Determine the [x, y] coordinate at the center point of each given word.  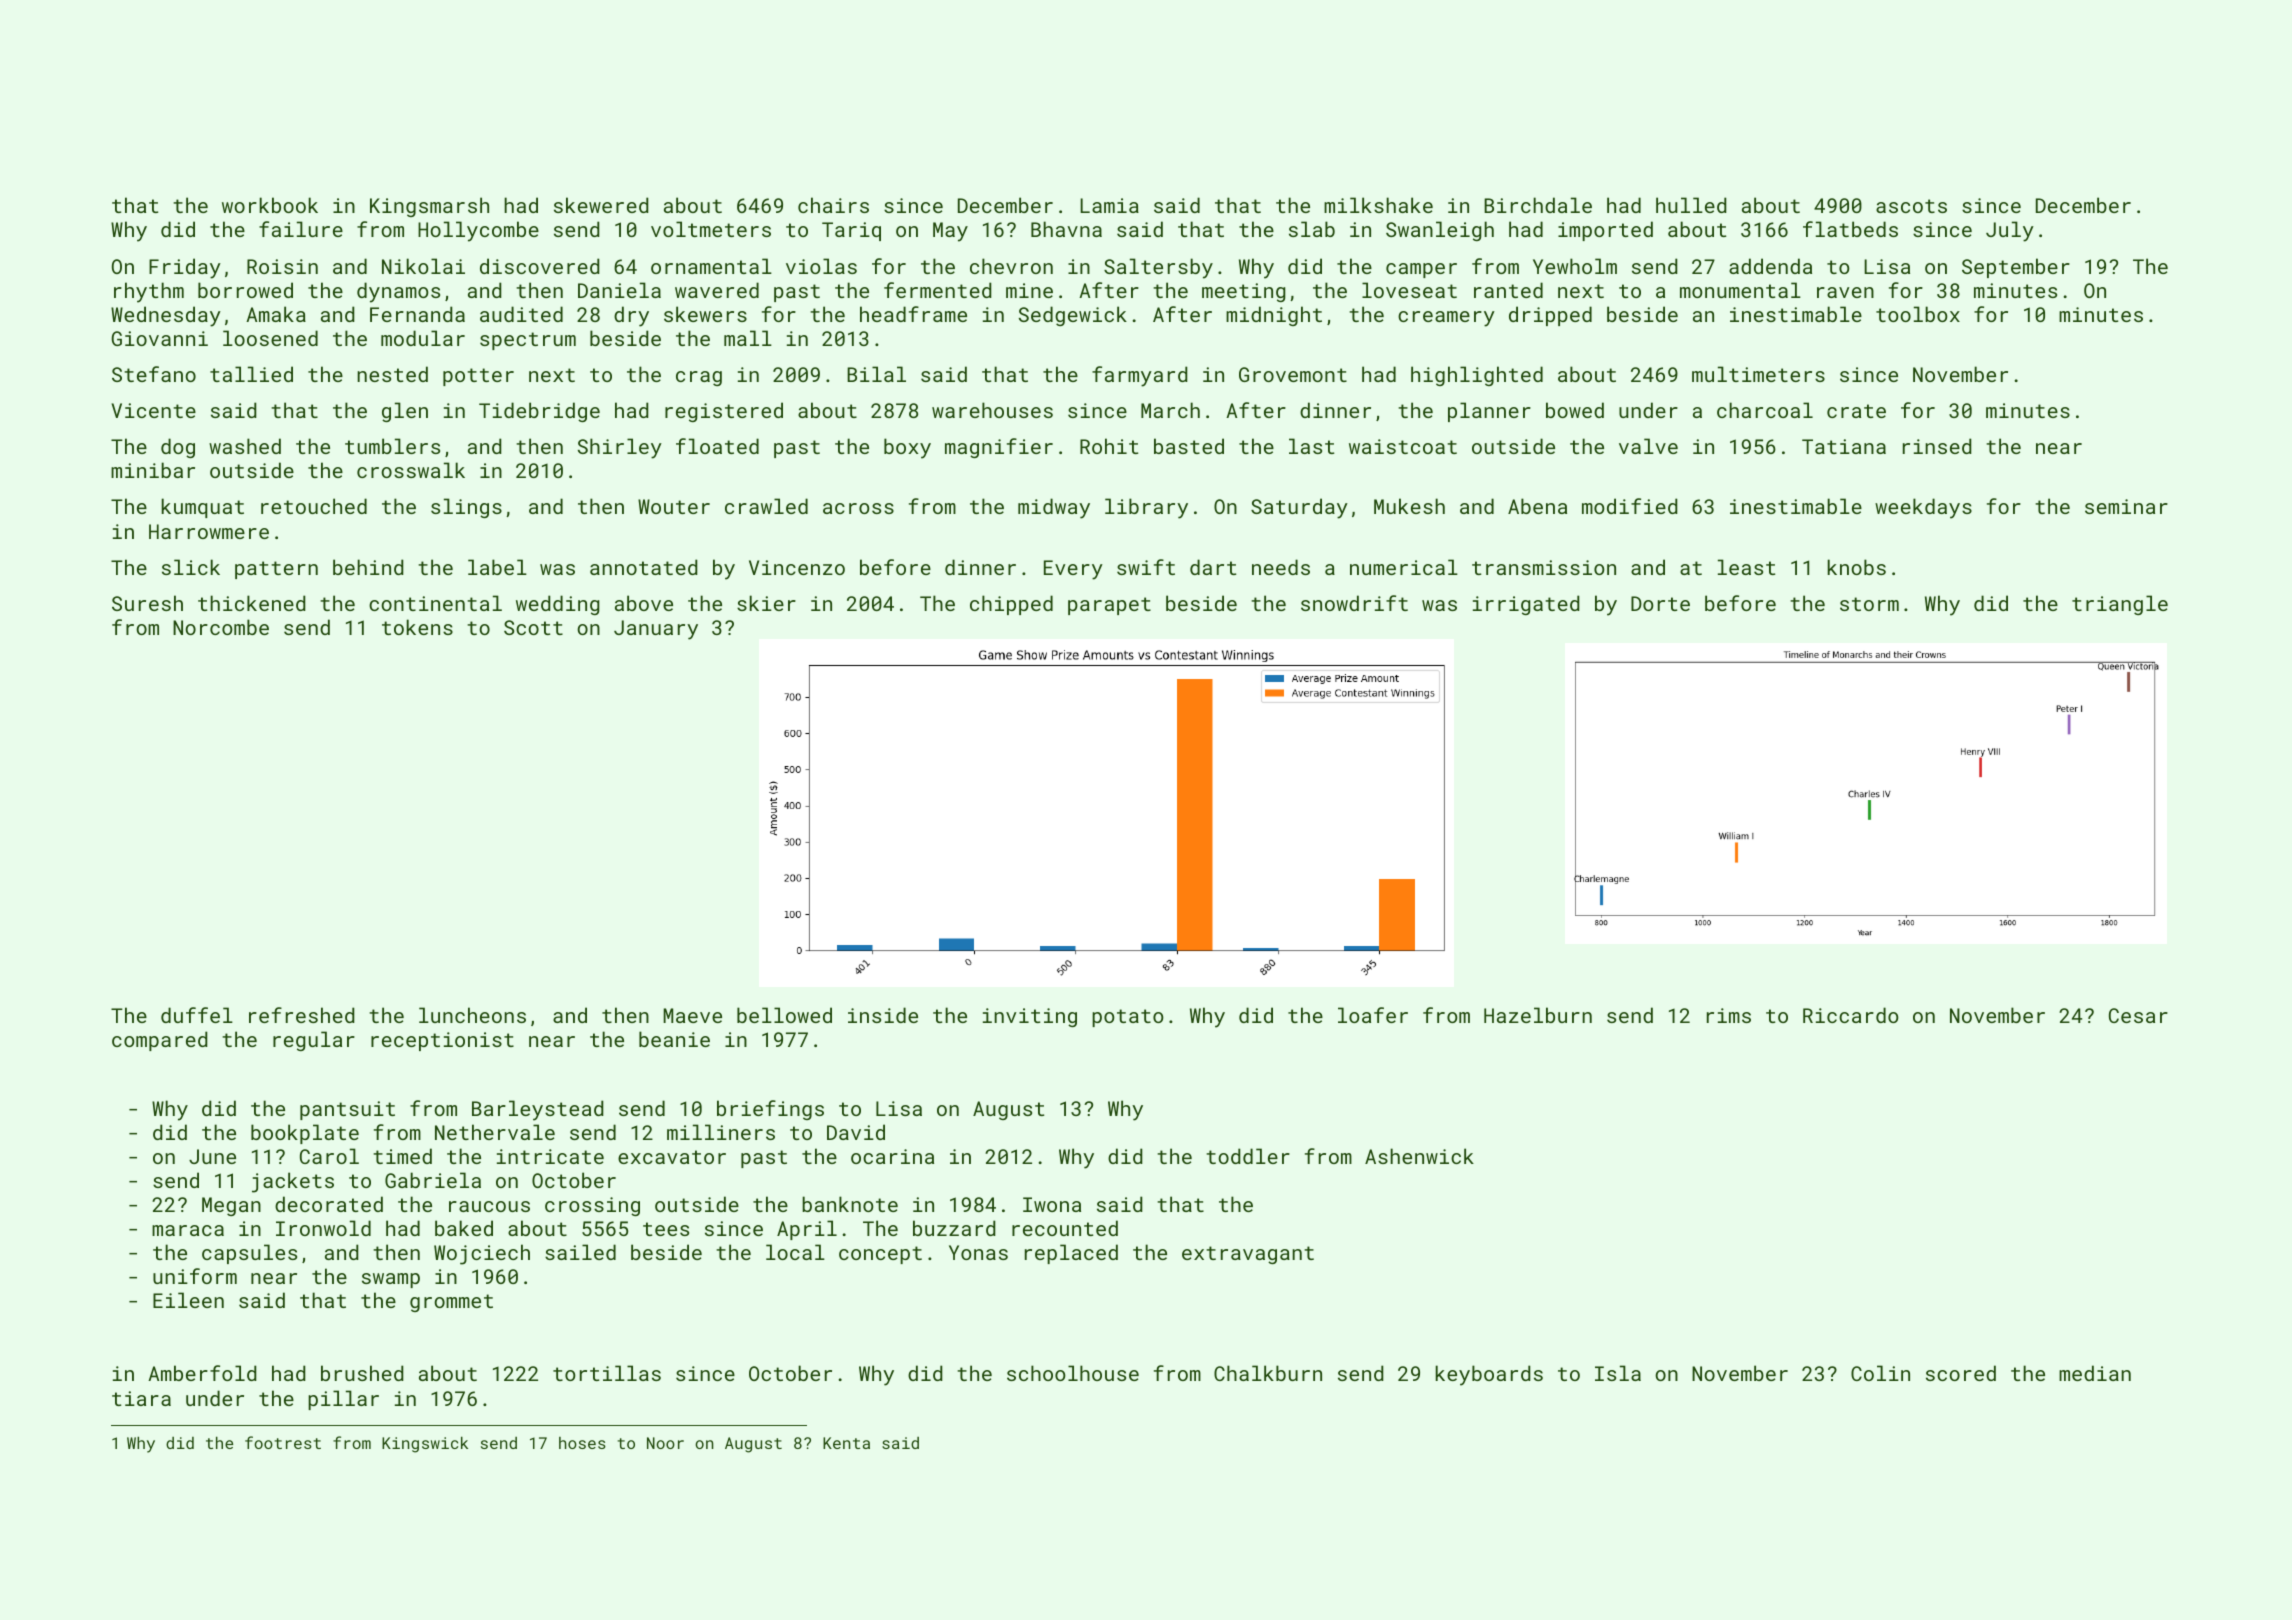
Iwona [1052, 1204]
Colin [1880, 1373]
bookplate [305, 1134]
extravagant [1248, 1255]
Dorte [1660, 603]
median [2095, 1373]
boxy [907, 448]
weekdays [1923, 508]
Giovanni [159, 338]
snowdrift [1354, 603]
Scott [533, 627]
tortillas [607, 1373]
